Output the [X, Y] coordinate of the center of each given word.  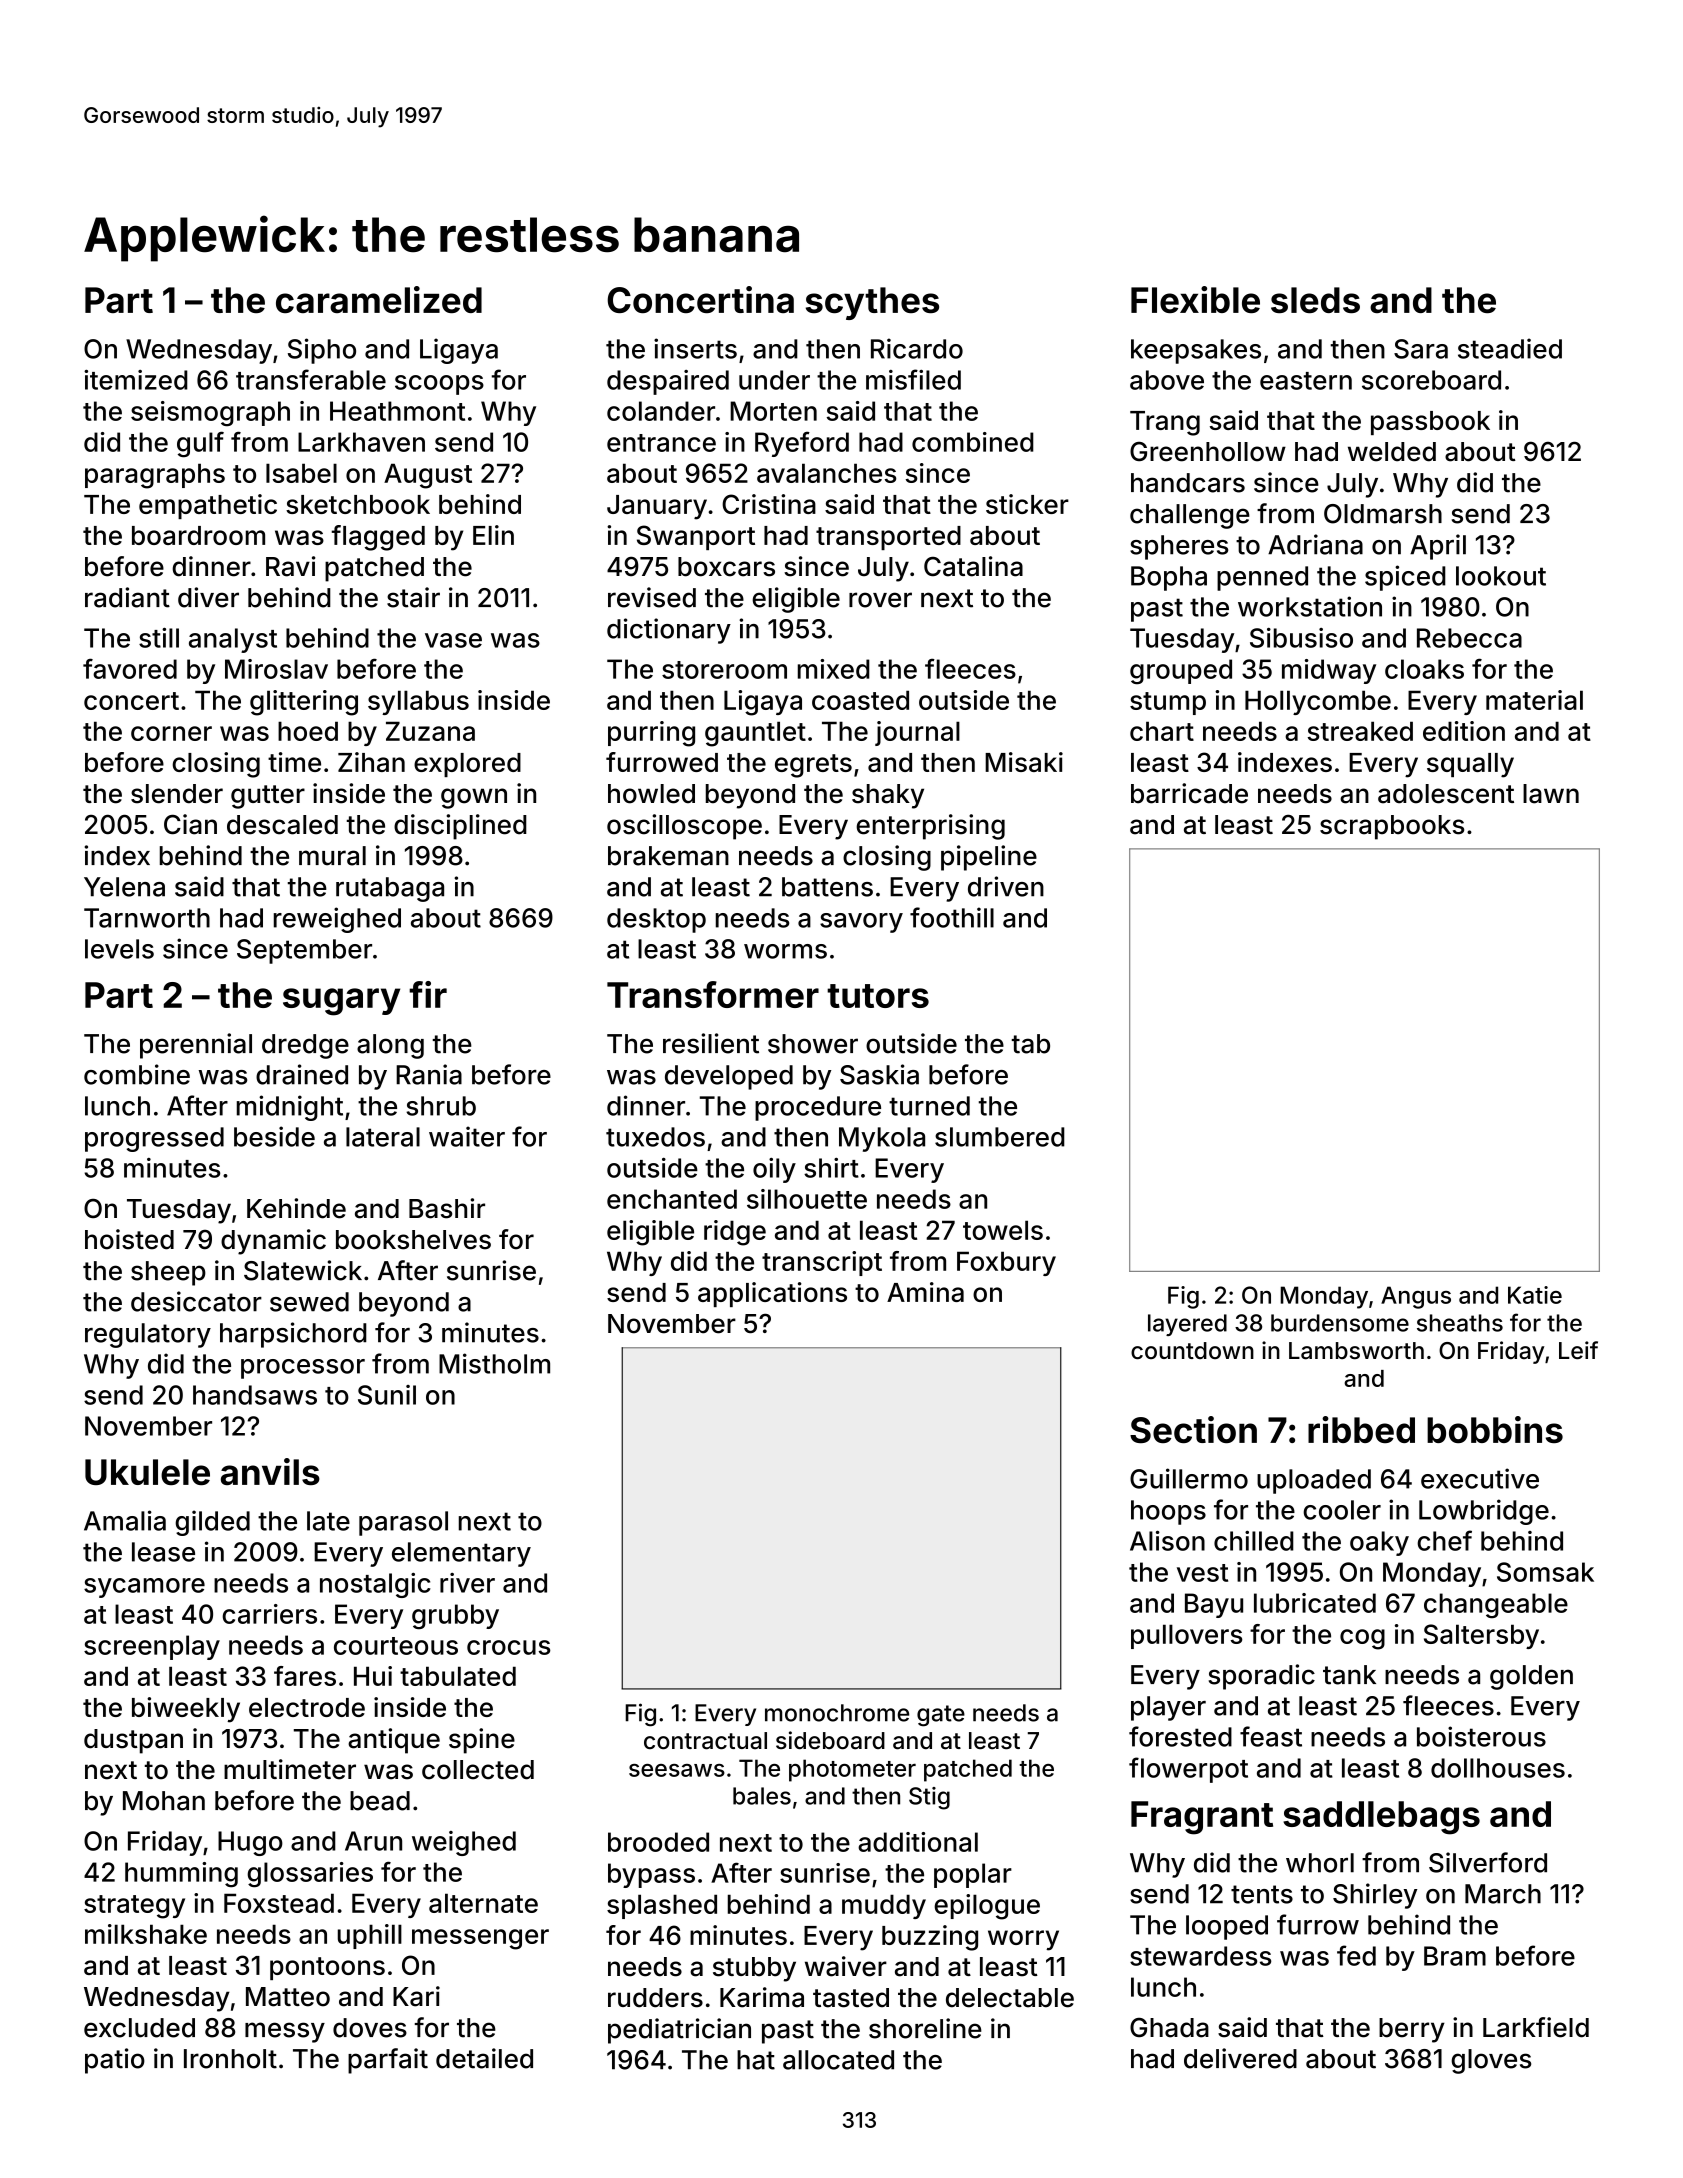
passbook [1430, 423]
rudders [655, 1998]
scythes [872, 303]
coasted [860, 700]
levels [119, 949]
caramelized [379, 299]
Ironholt [230, 2059]
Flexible [1195, 299]
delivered [1240, 2058]
